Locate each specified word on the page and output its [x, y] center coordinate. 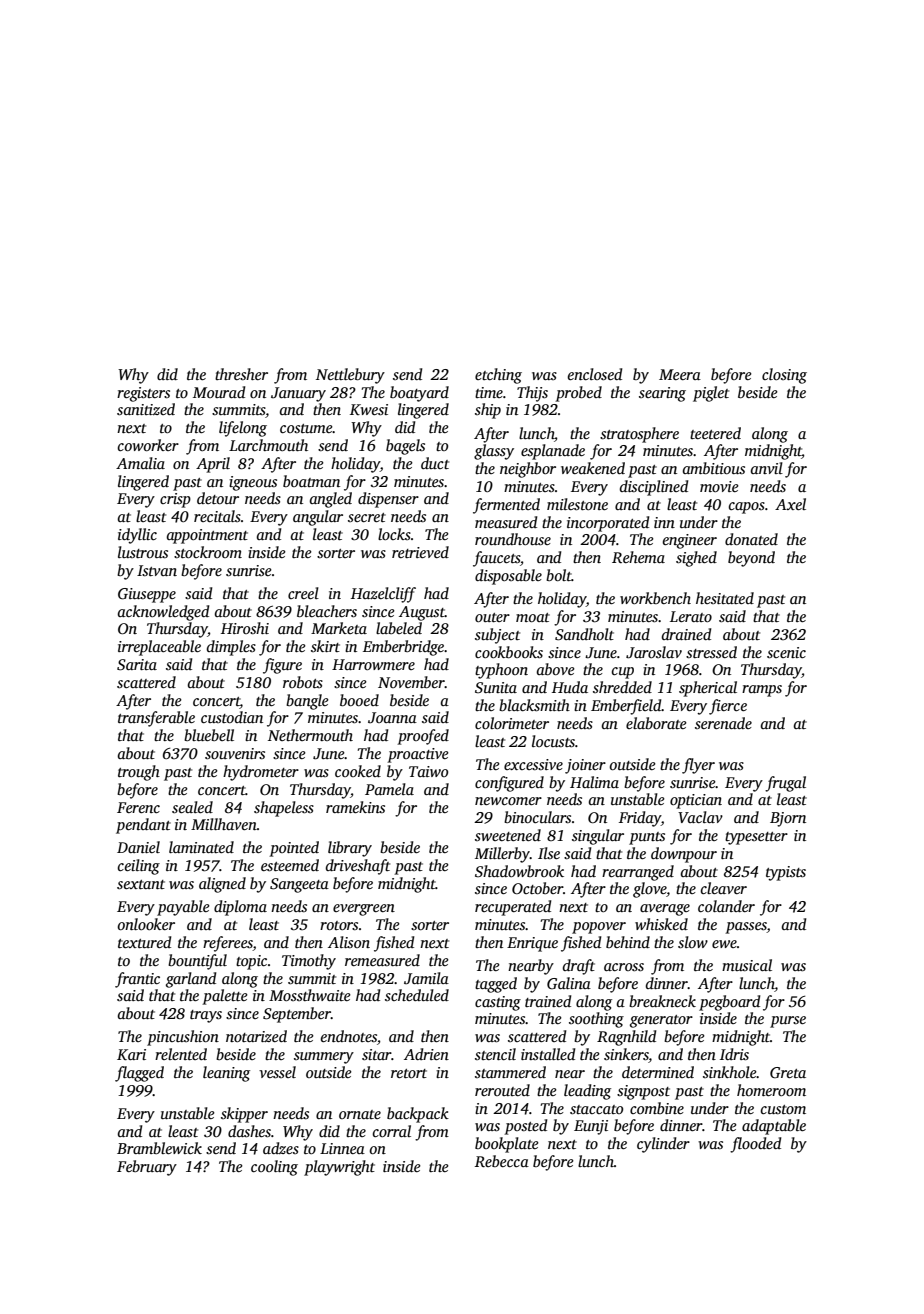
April [213, 465]
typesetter [756, 838]
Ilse [549, 853]
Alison [349, 942]
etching [498, 376]
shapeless [284, 809]
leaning [226, 1074]
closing [784, 376]
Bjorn [788, 819]
